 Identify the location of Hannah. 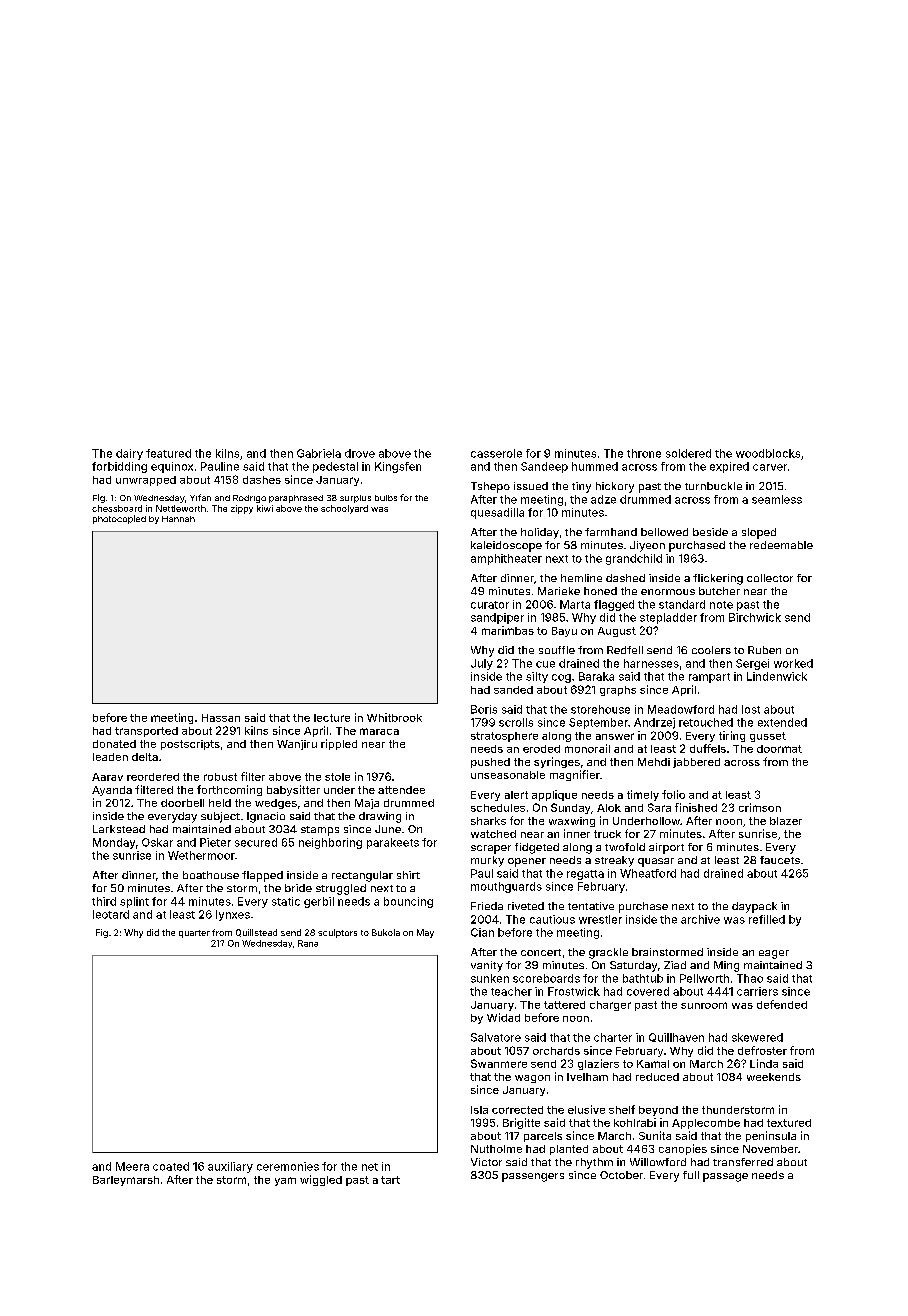
(178, 519).
